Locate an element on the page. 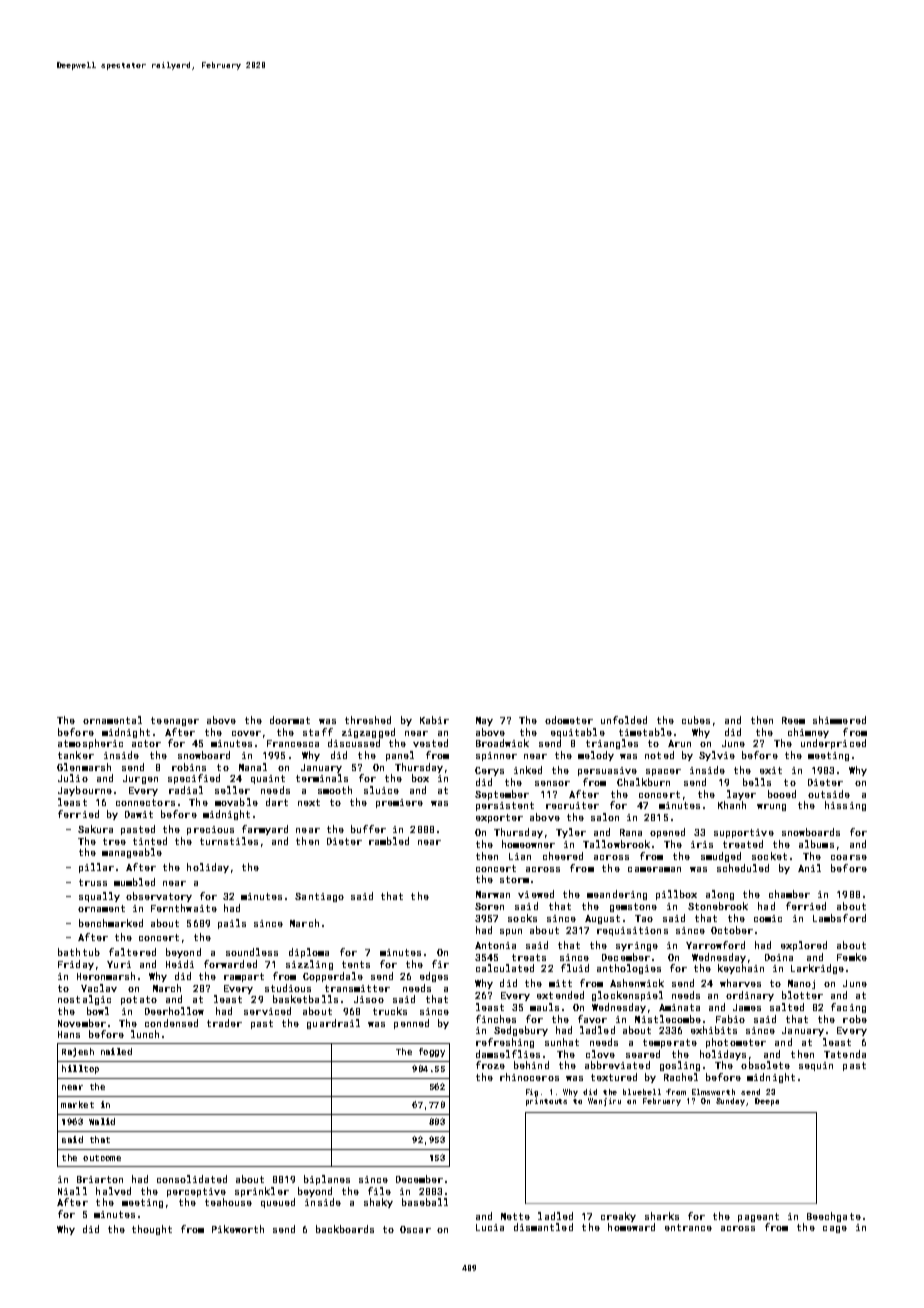 This page has height=1308, width=924. shimmered is located at coordinates (839, 720).
